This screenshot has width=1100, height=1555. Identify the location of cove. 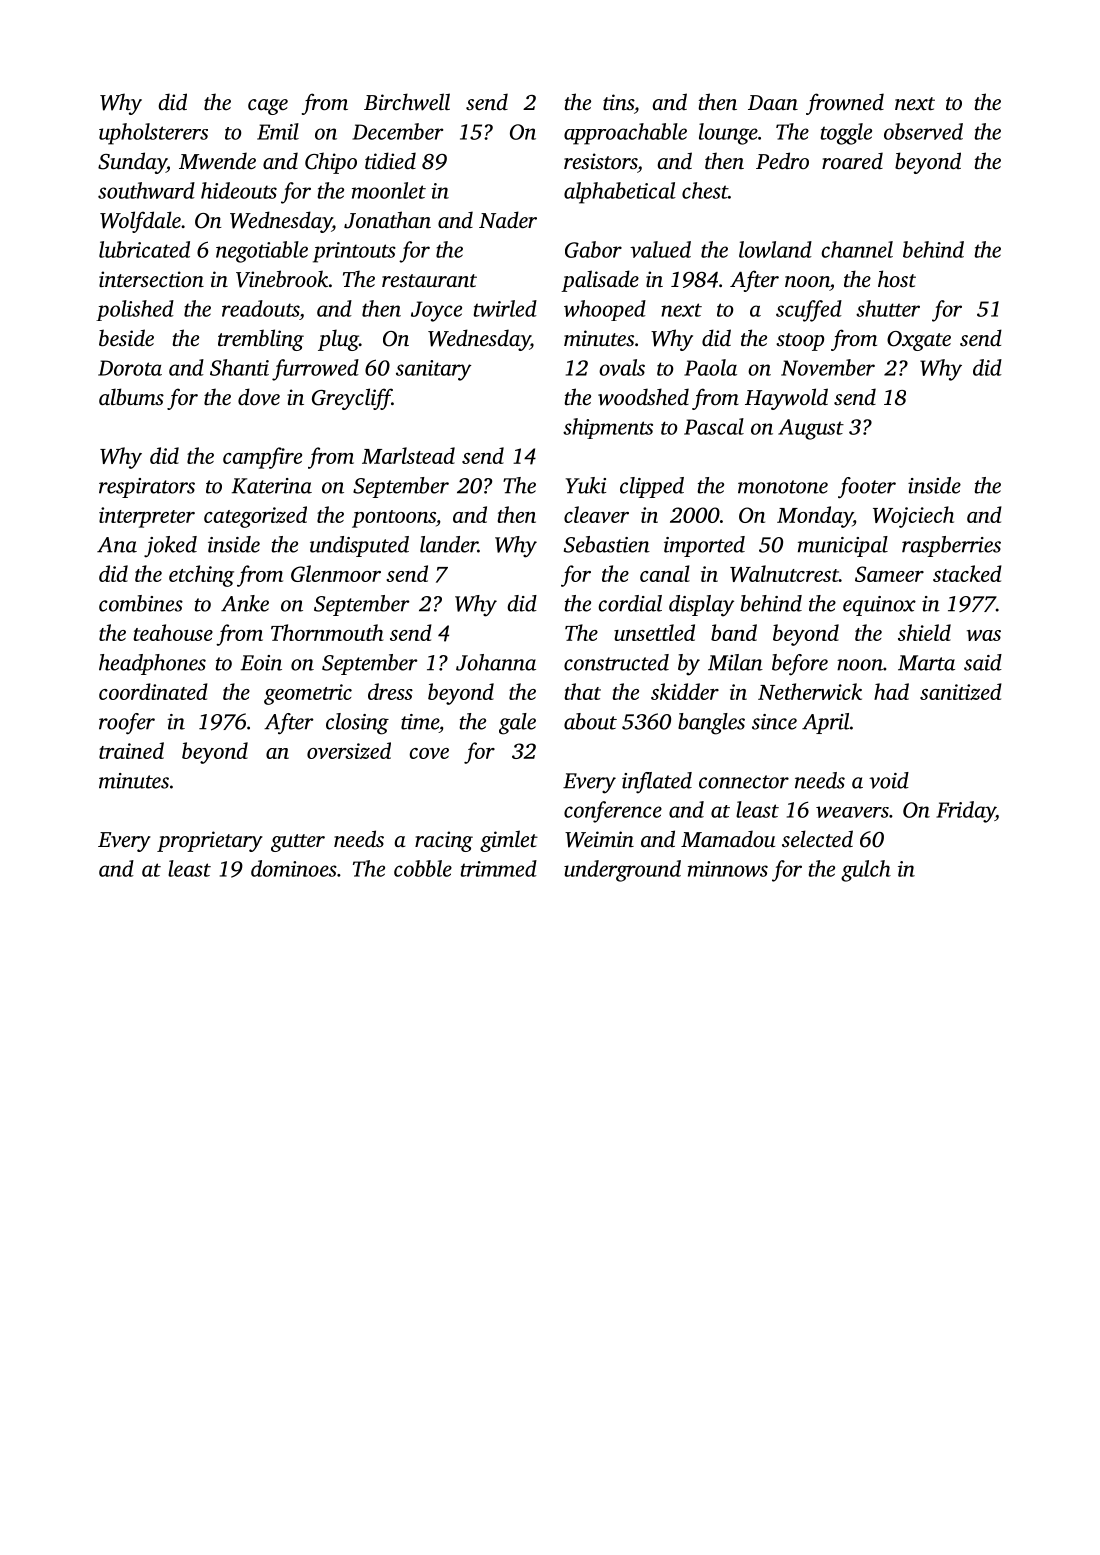
(429, 753).
